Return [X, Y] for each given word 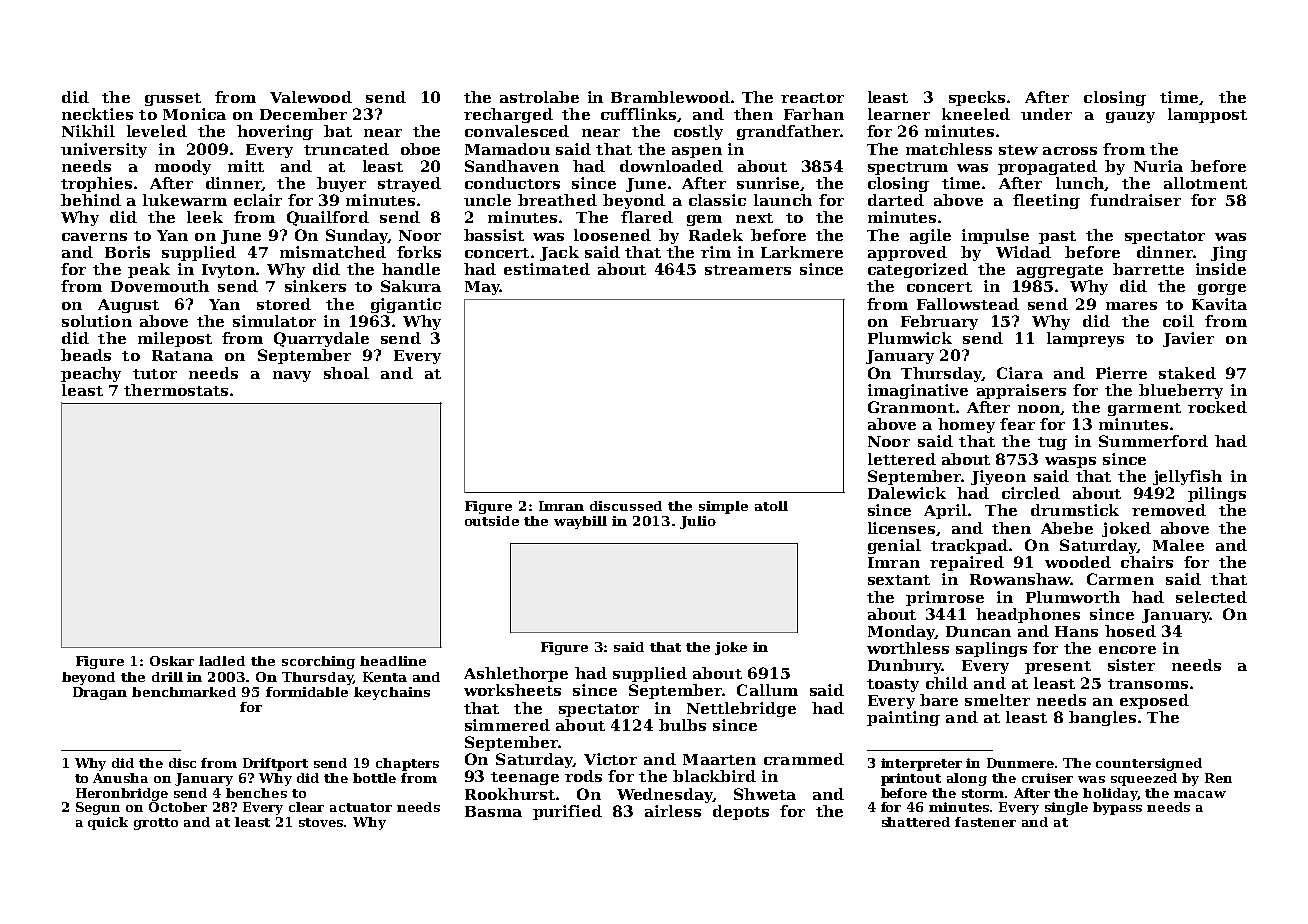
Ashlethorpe [516, 674]
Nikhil [88, 131]
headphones [1028, 615]
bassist [494, 235]
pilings [1217, 494]
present [1058, 667]
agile [930, 236]
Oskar [172, 661]
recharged [508, 115]
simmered [507, 725]
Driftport [275, 764]
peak [149, 270]
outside [492, 521]
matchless [949, 149]
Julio [698, 522]
